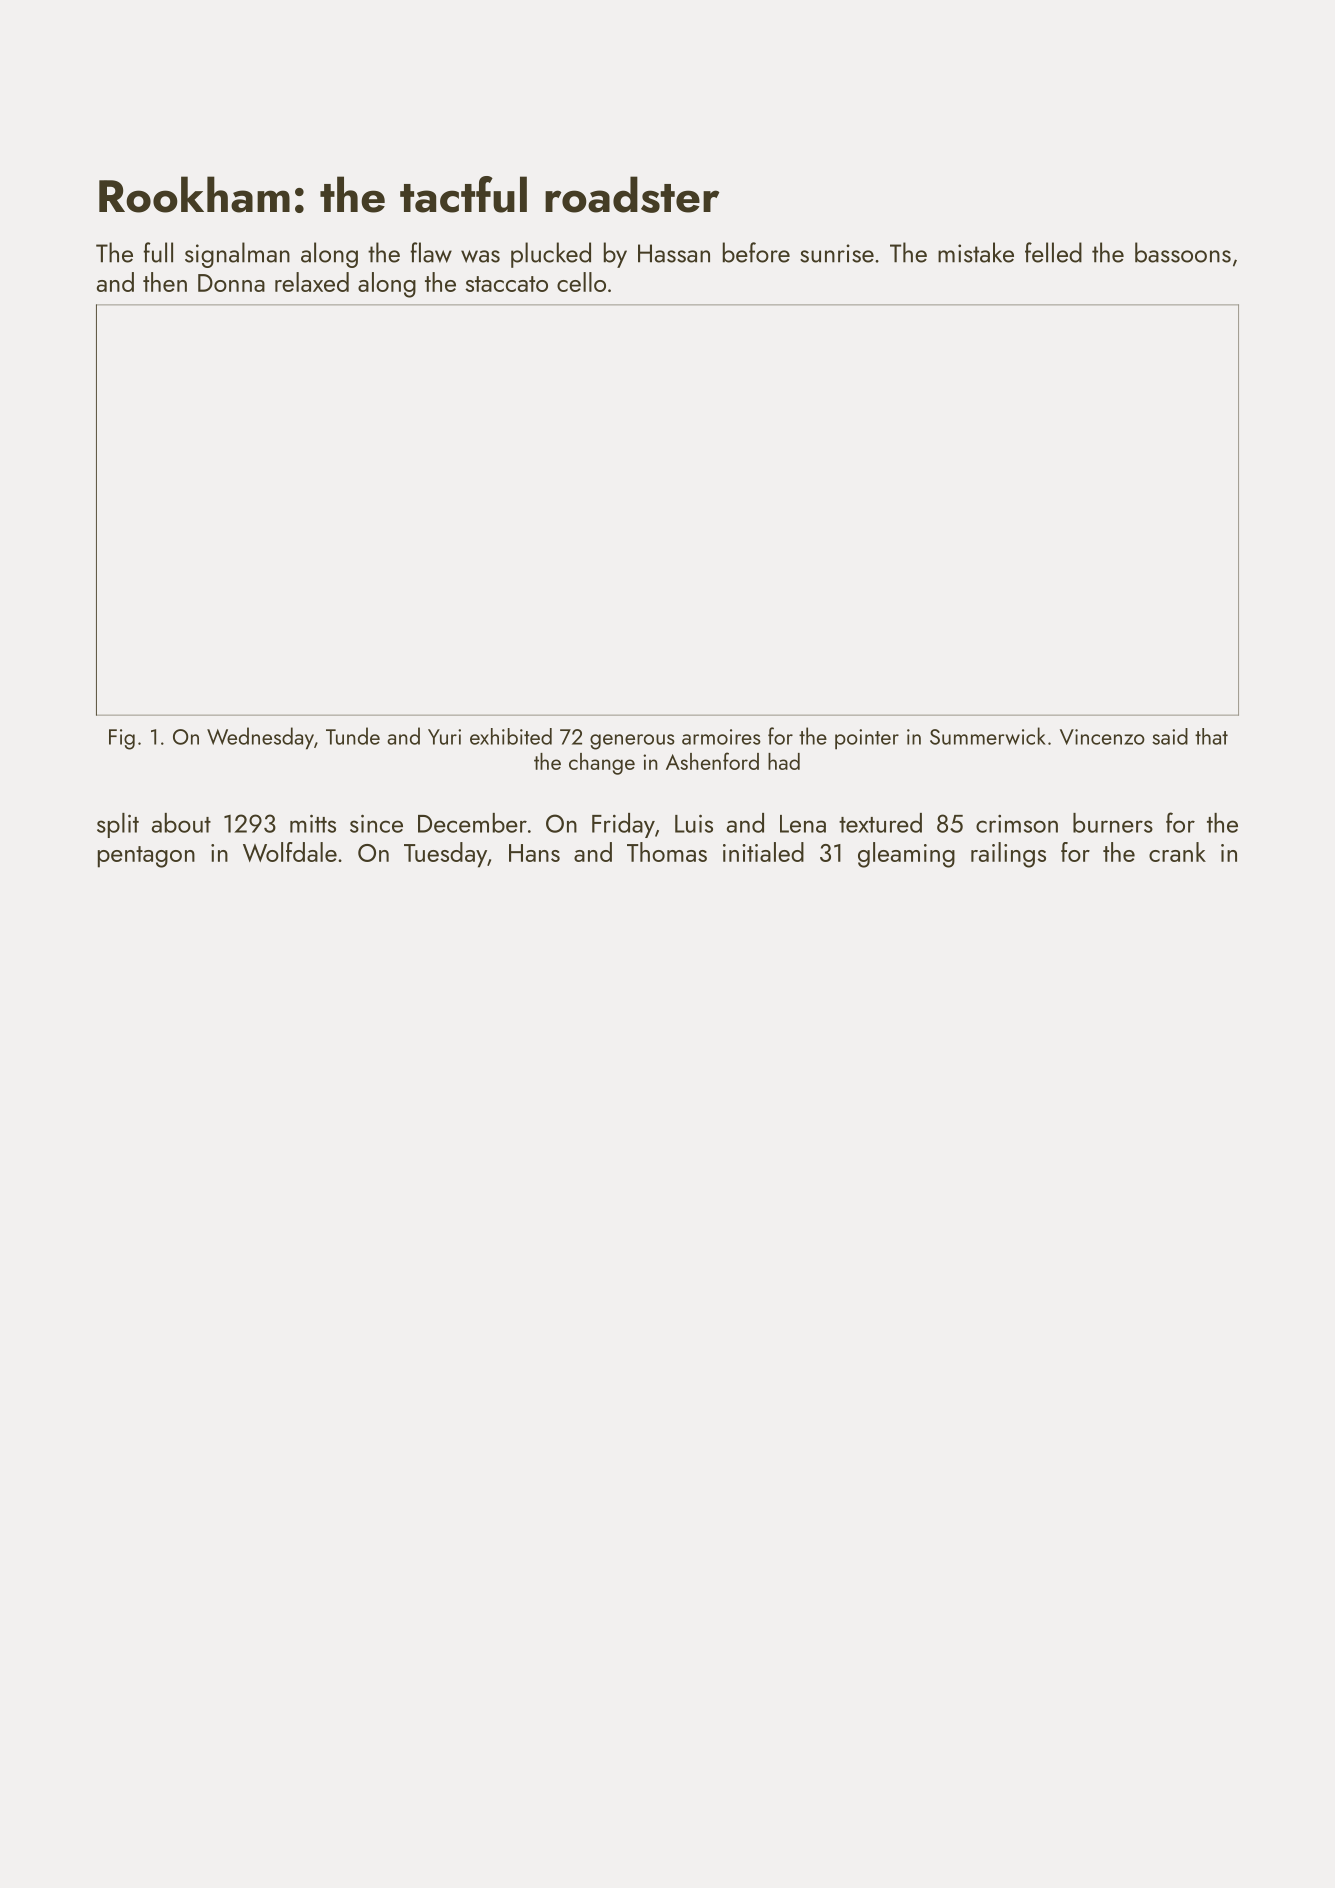 The image size is (1335, 1888). I want to click on felled, so click(1053, 252).
